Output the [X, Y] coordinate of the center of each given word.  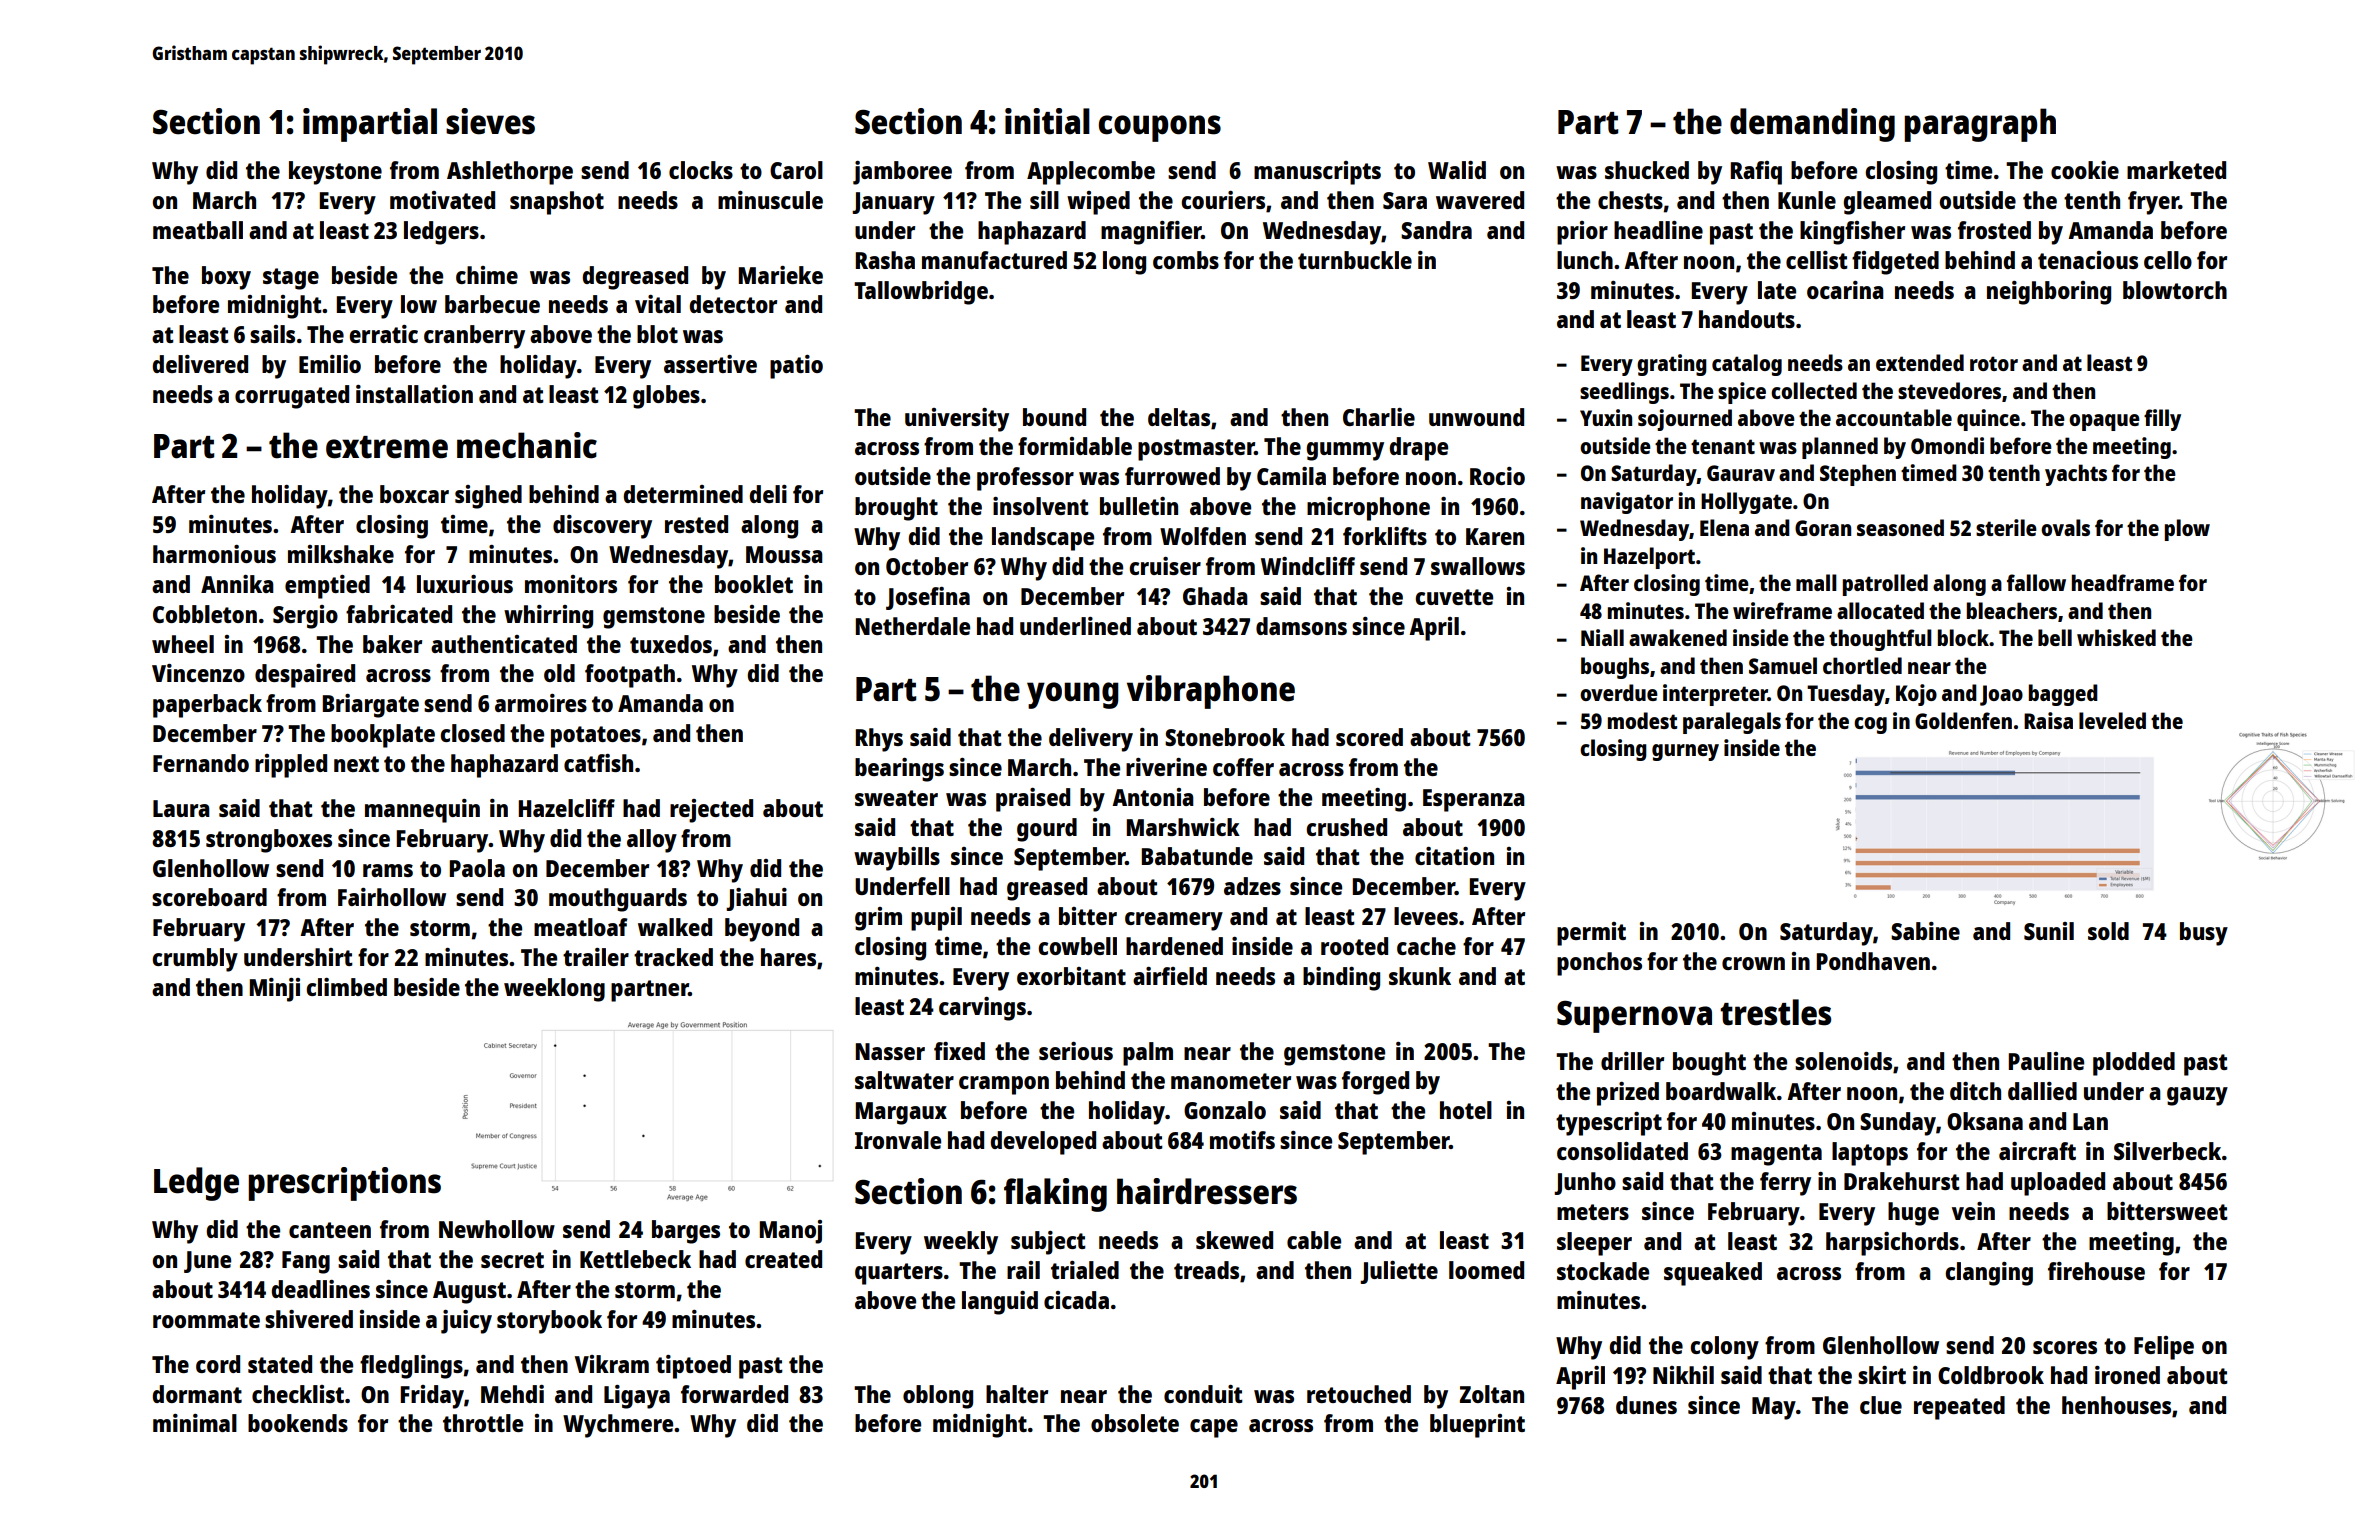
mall [1816, 582]
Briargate [370, 706]
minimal [195, 1423]
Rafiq [1756, 173]
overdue [1619, 692]
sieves [490, 121]
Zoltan [1492, 1394]
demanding [1812, 125]
